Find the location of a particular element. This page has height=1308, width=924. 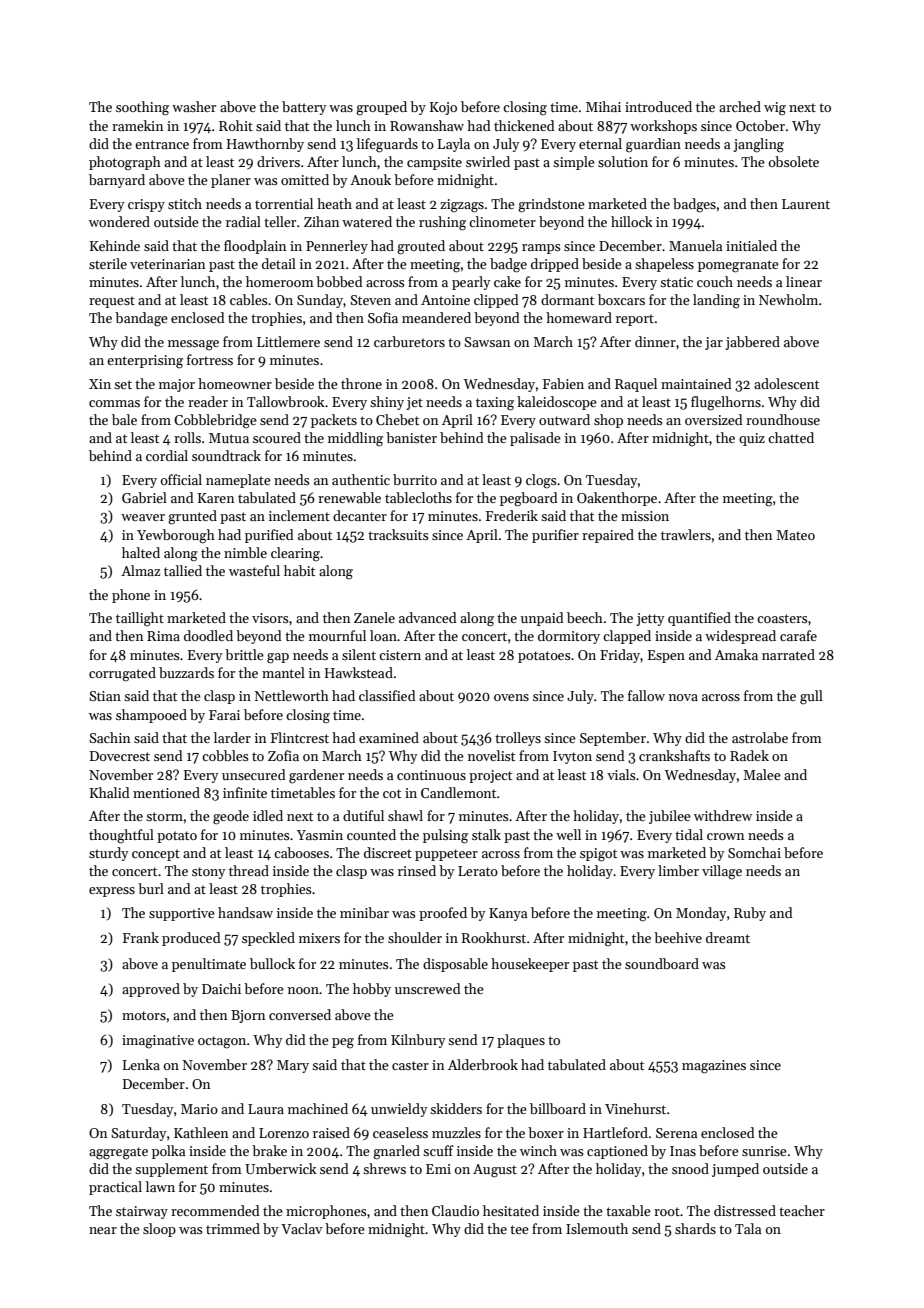

Malee is located at coordinates (762, 774).
